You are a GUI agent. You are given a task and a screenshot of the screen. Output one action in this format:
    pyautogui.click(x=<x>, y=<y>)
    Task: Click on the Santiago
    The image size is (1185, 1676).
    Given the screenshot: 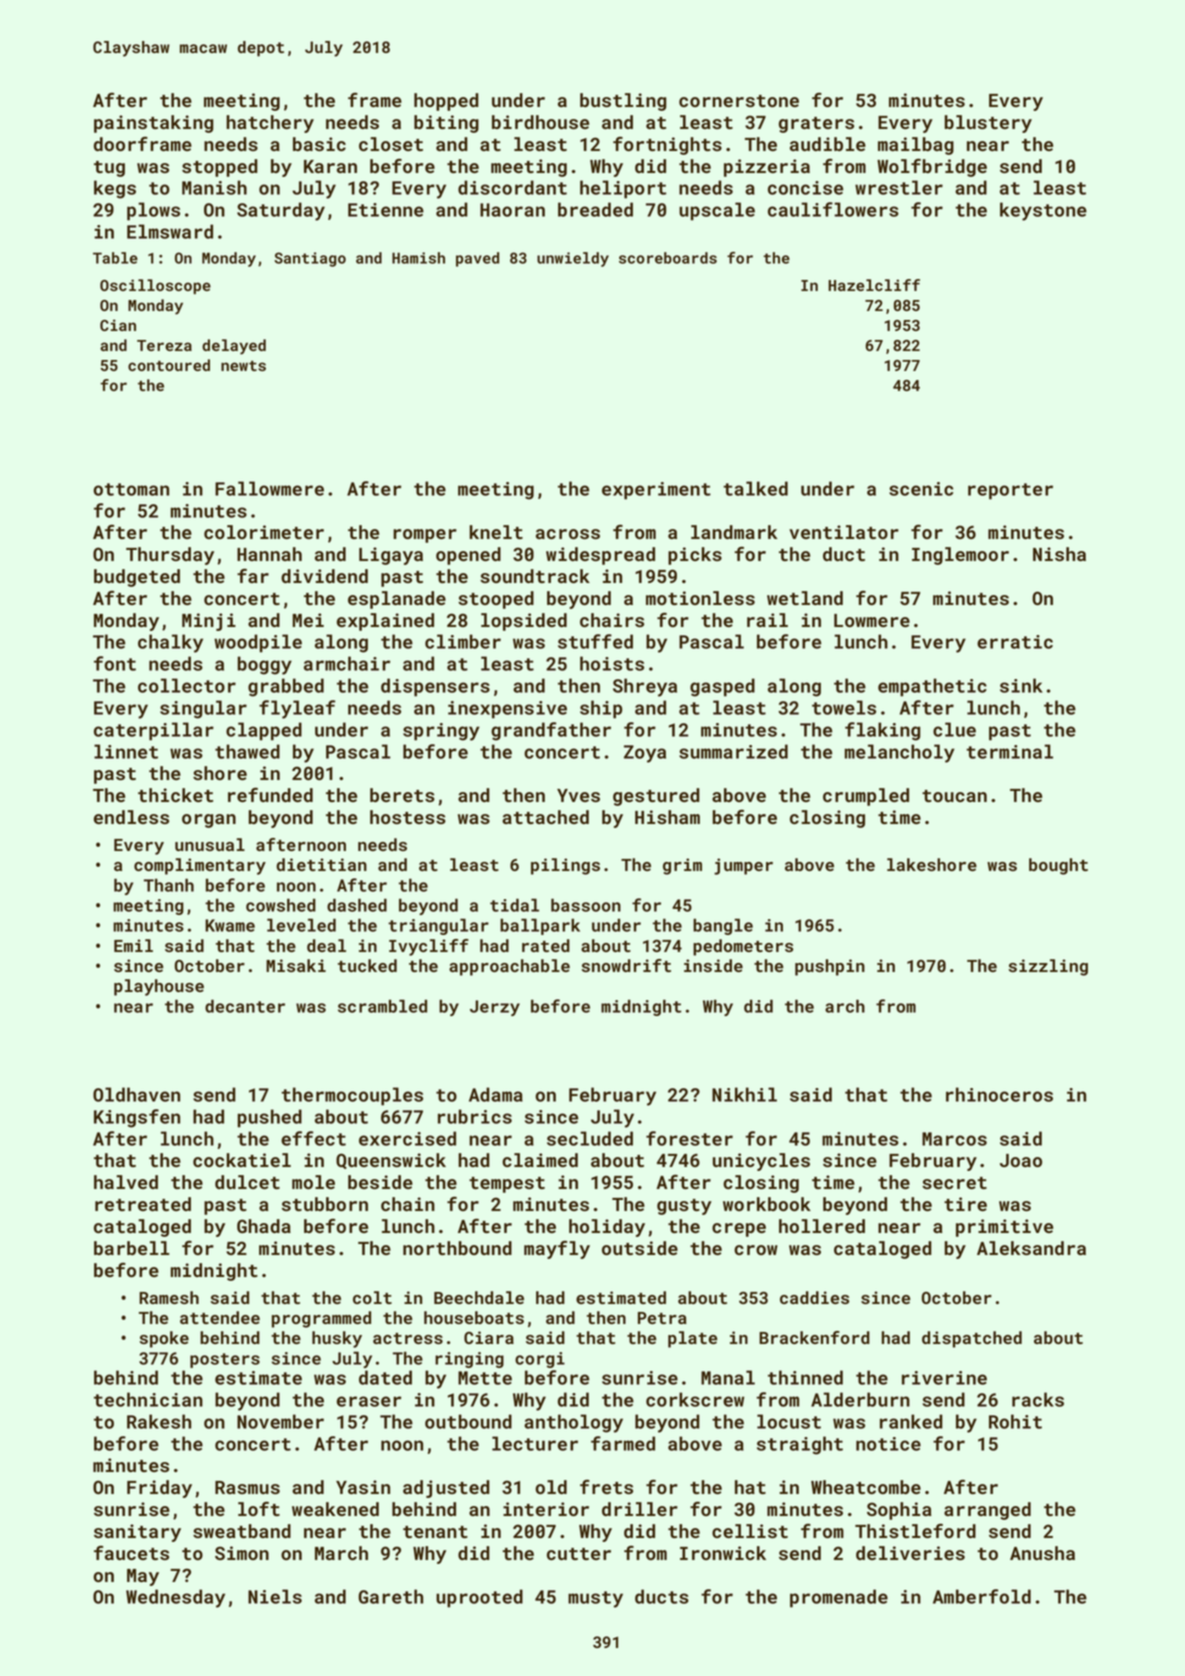 What is the action you would take?
    pyautogui.click(x=310, y=259)
